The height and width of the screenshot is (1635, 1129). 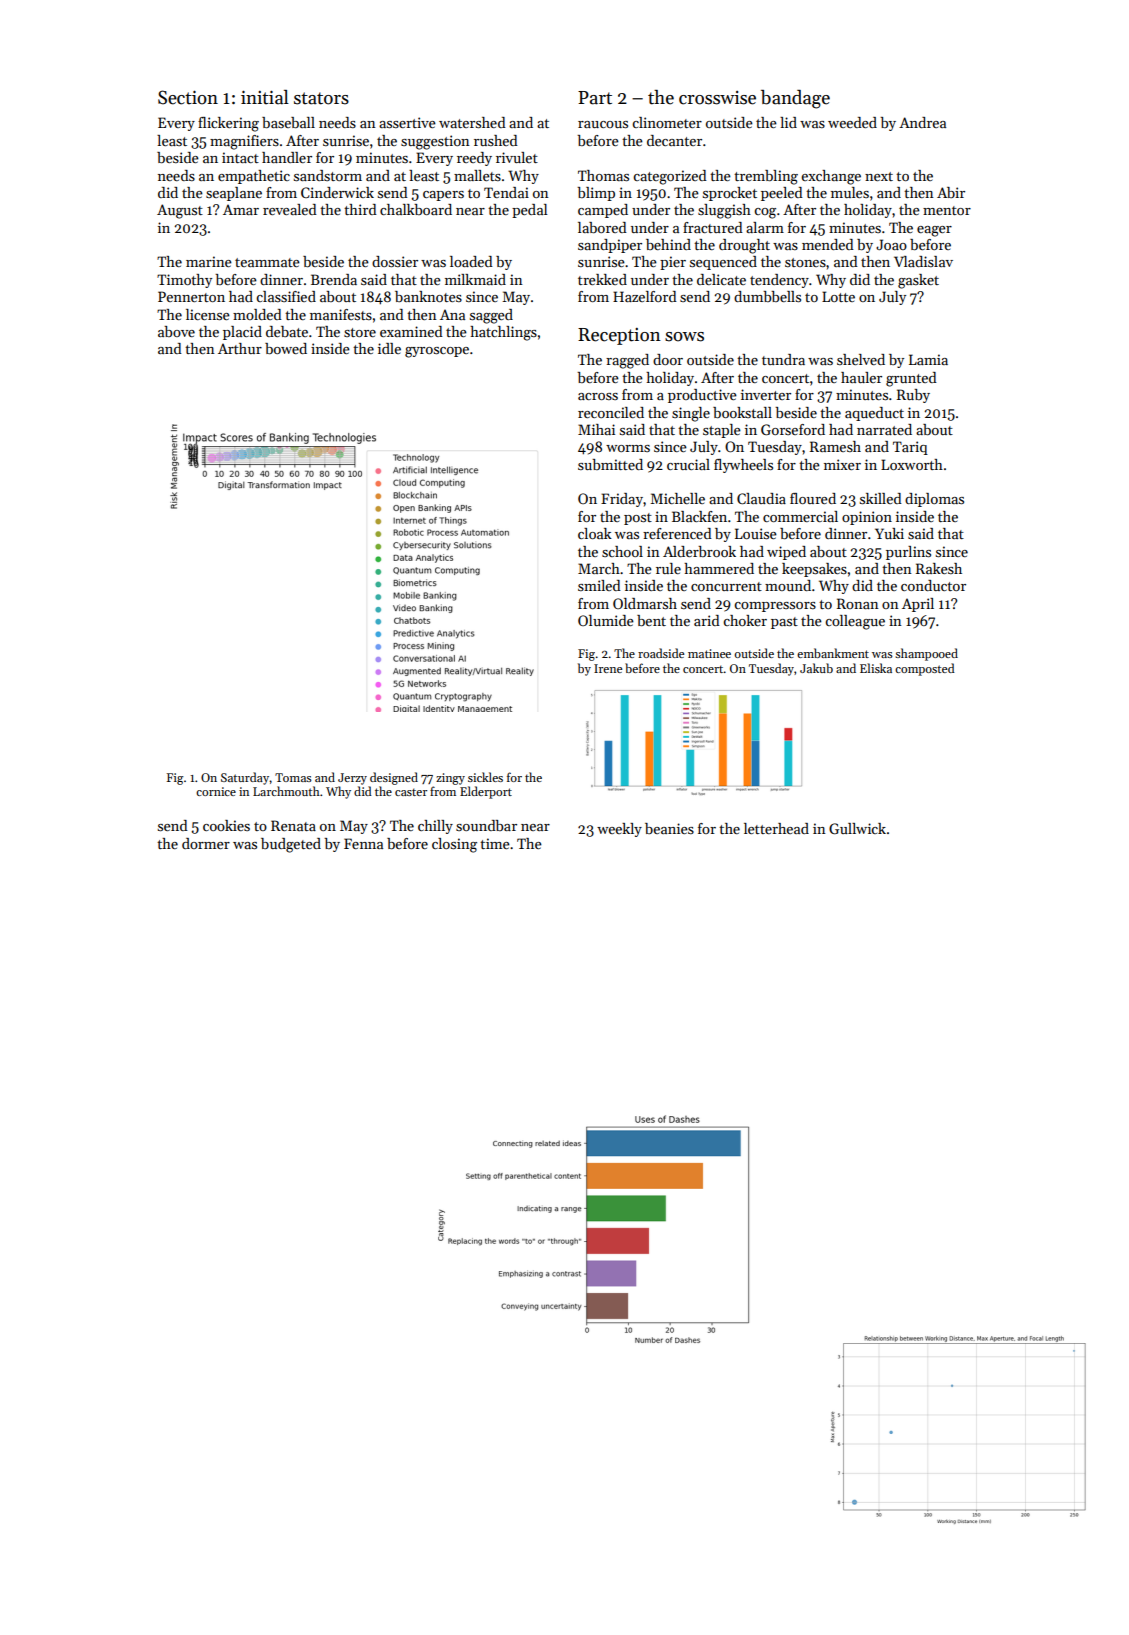 What do you see at coordinates (435, 142) in the screenshot?
I see `suggestion` at bounding box center [435, 142].
